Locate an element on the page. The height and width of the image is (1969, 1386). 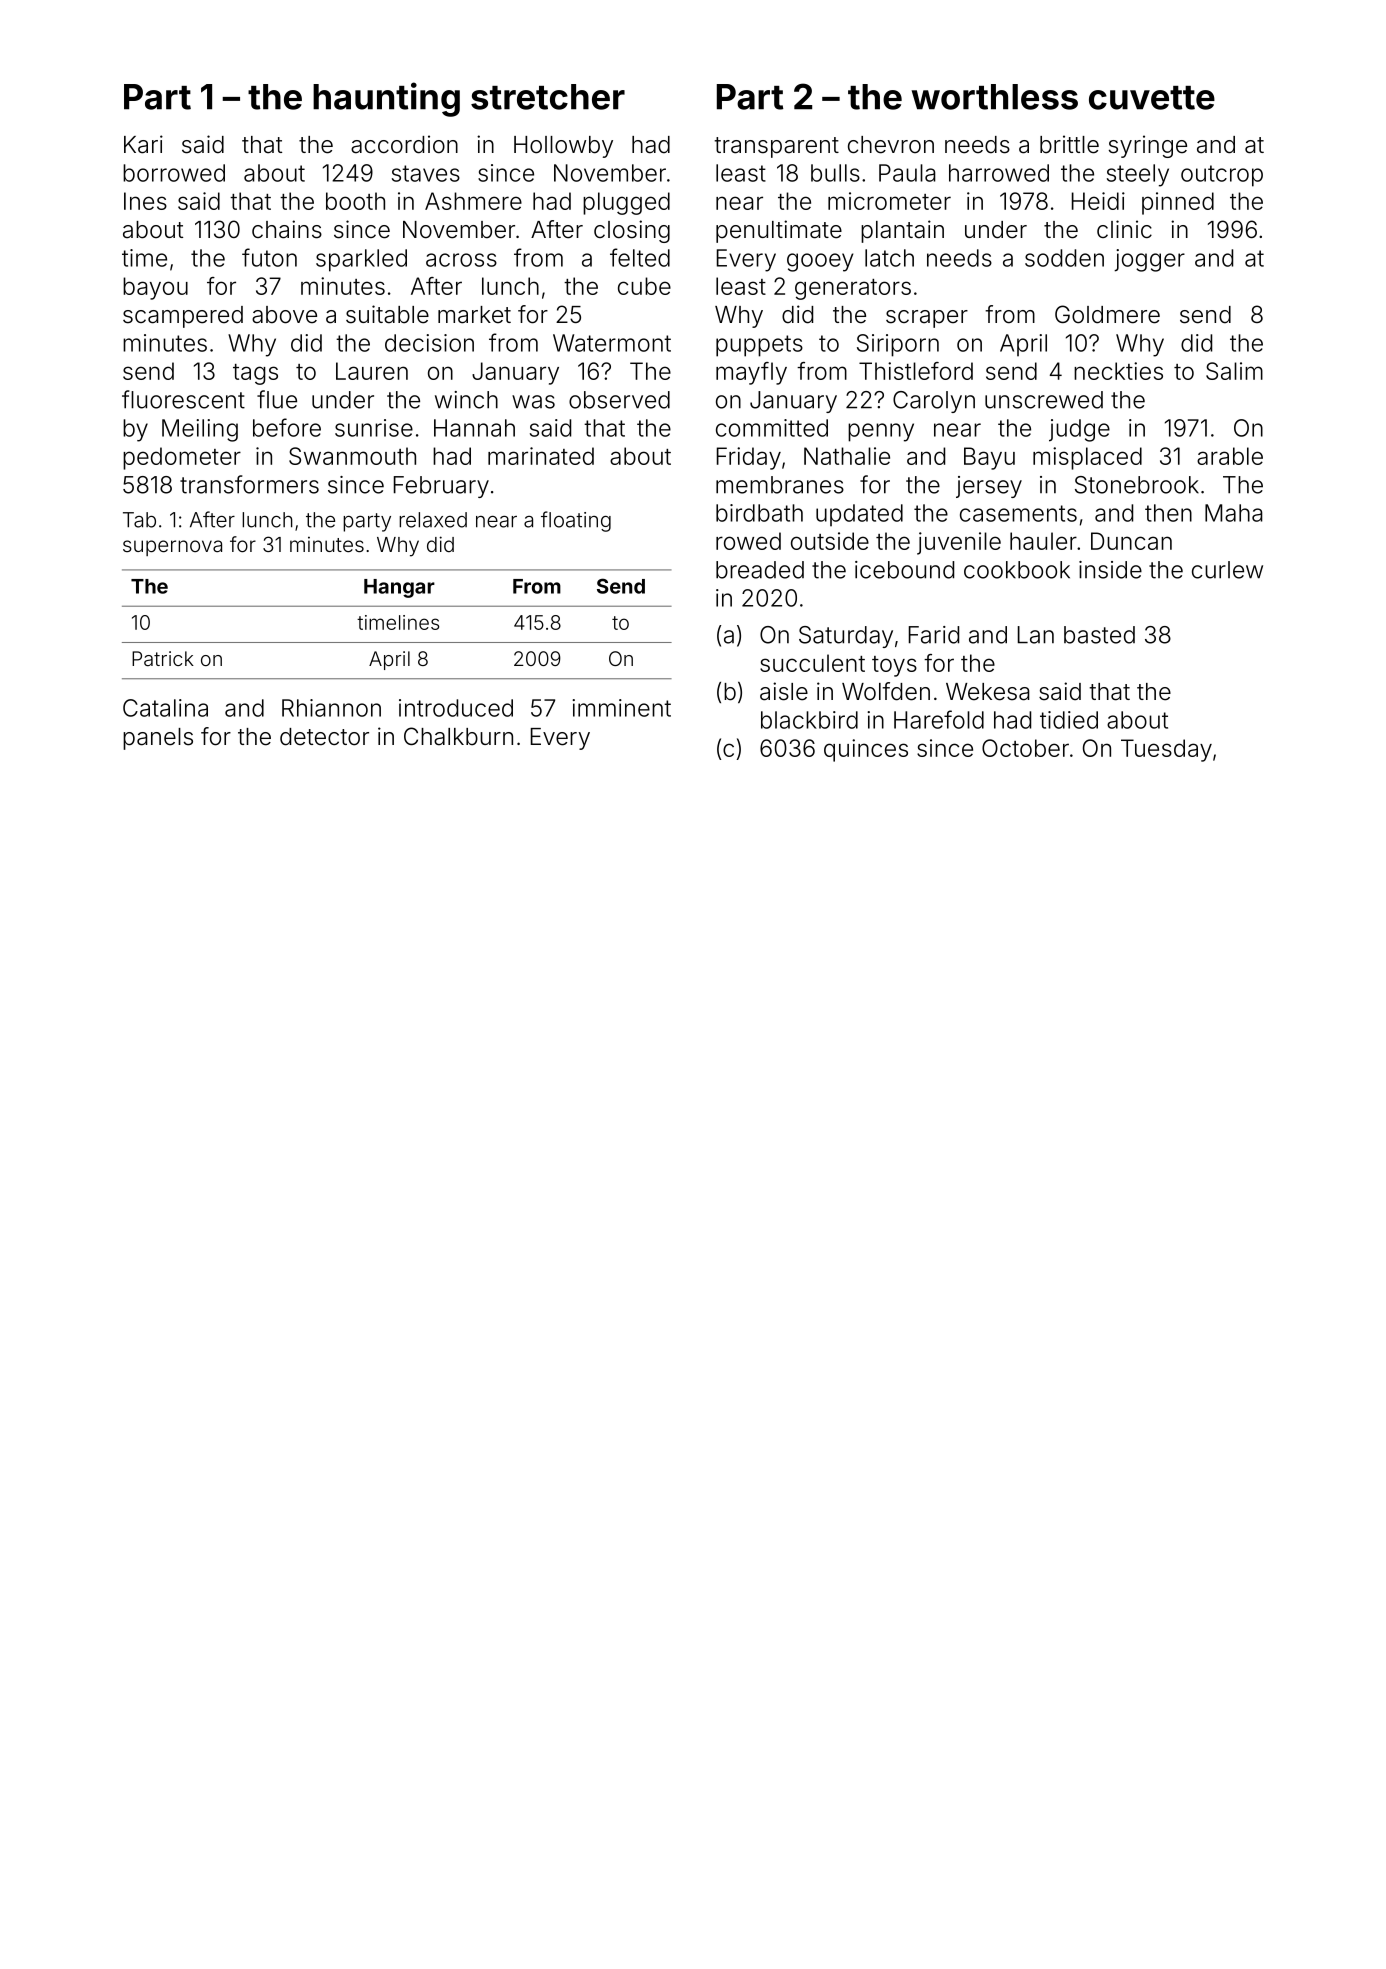
Patrick is located at coordinates (163, 658).
